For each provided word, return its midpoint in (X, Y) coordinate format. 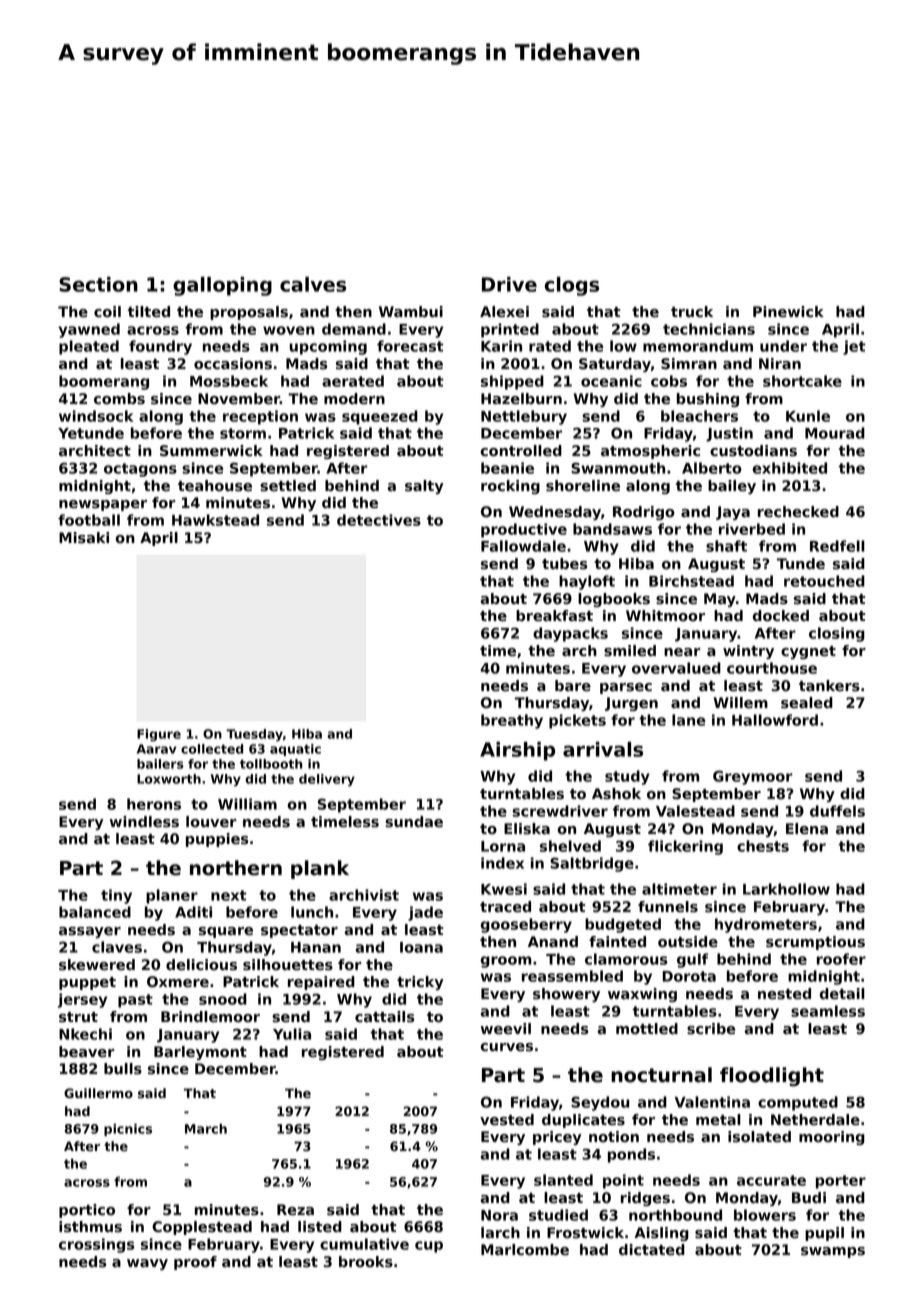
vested (507, 1120)
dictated (652, 1250)
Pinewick (788, 312)
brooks (366, 1262)
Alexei (504, 311)
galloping (222, 286)
